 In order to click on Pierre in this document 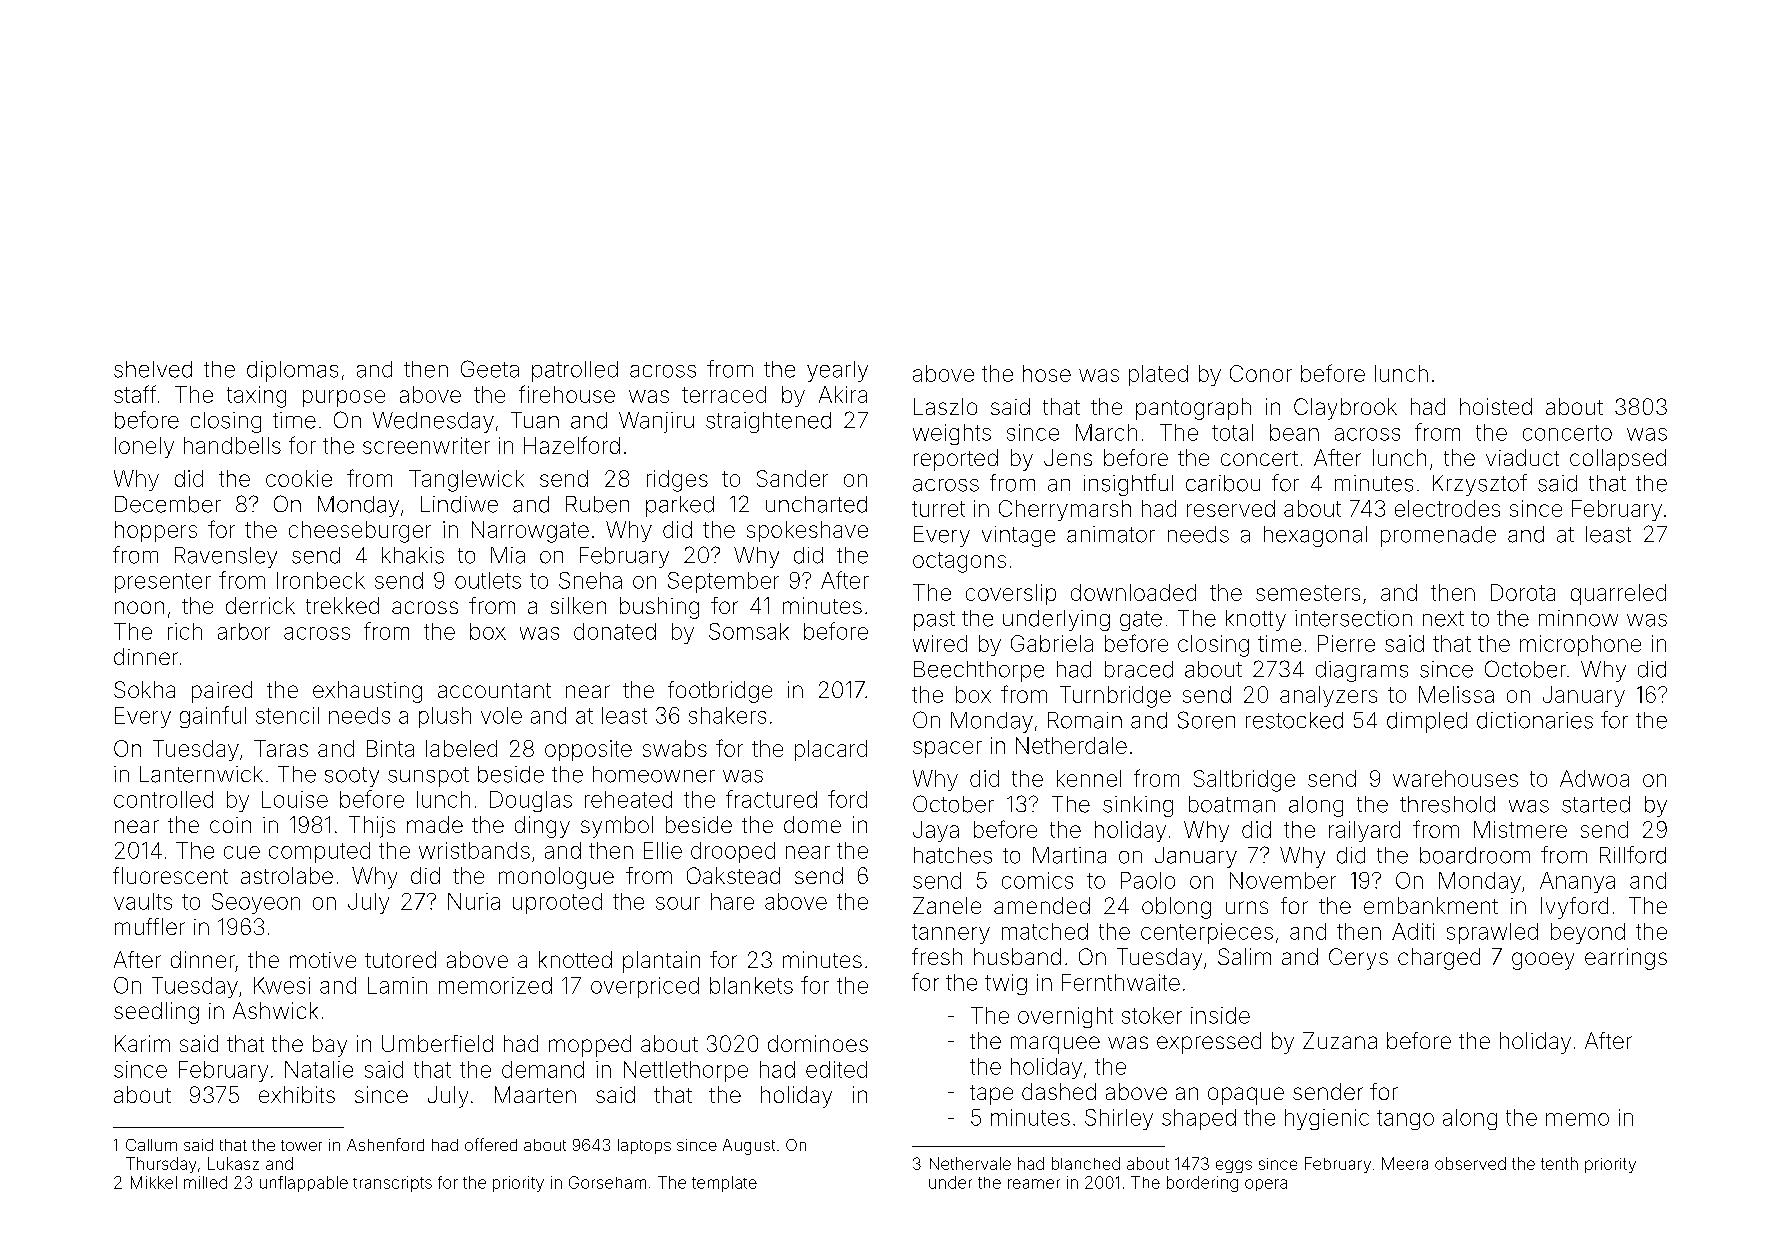, I will do `click(1346, 643)`.
